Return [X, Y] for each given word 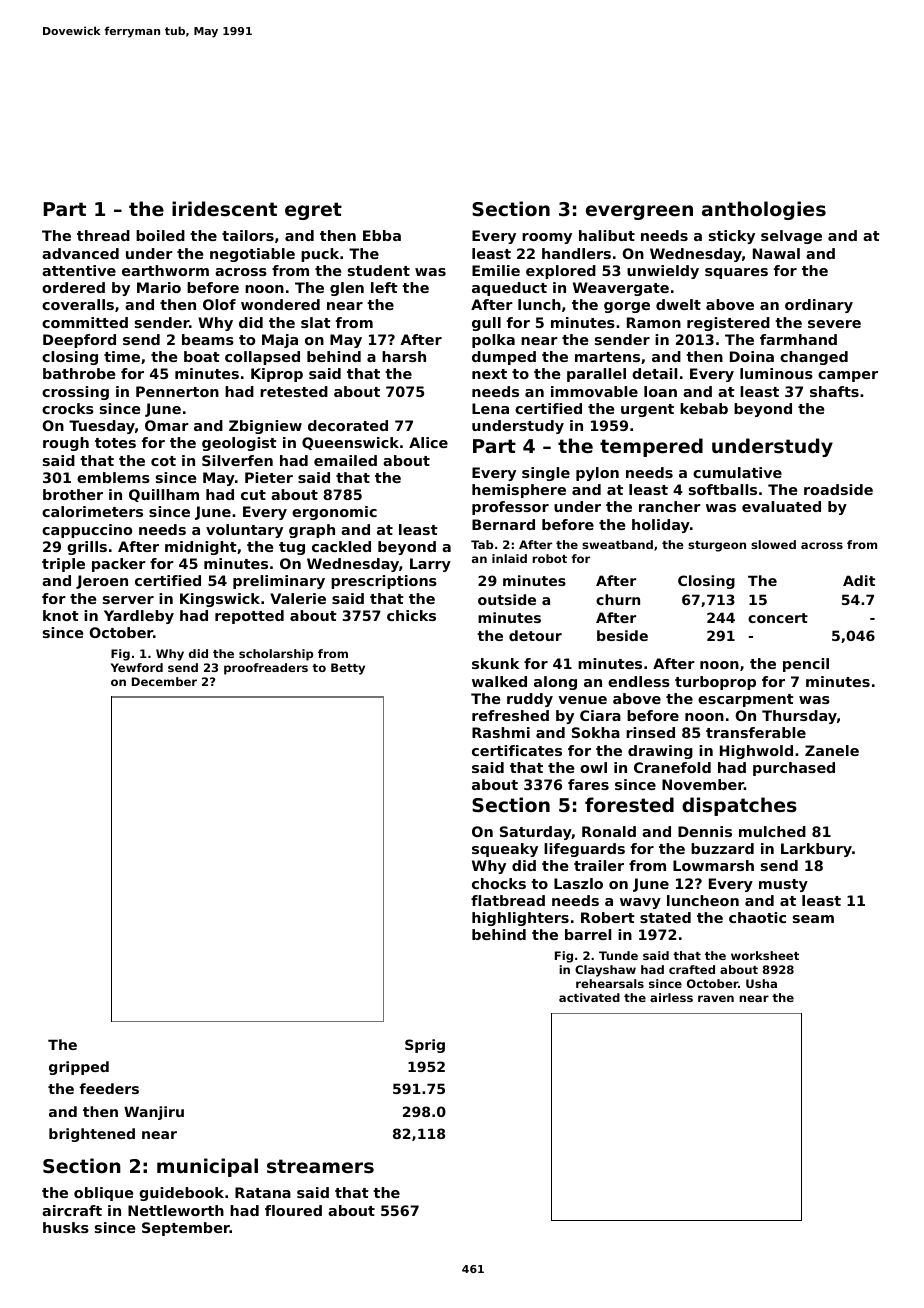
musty [783, 885]
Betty [348, 669]
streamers [320, 1166]
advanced [80, 253]
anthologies [764, 210]
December [164, 681]
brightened [92, 1135]
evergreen [639, 212]
